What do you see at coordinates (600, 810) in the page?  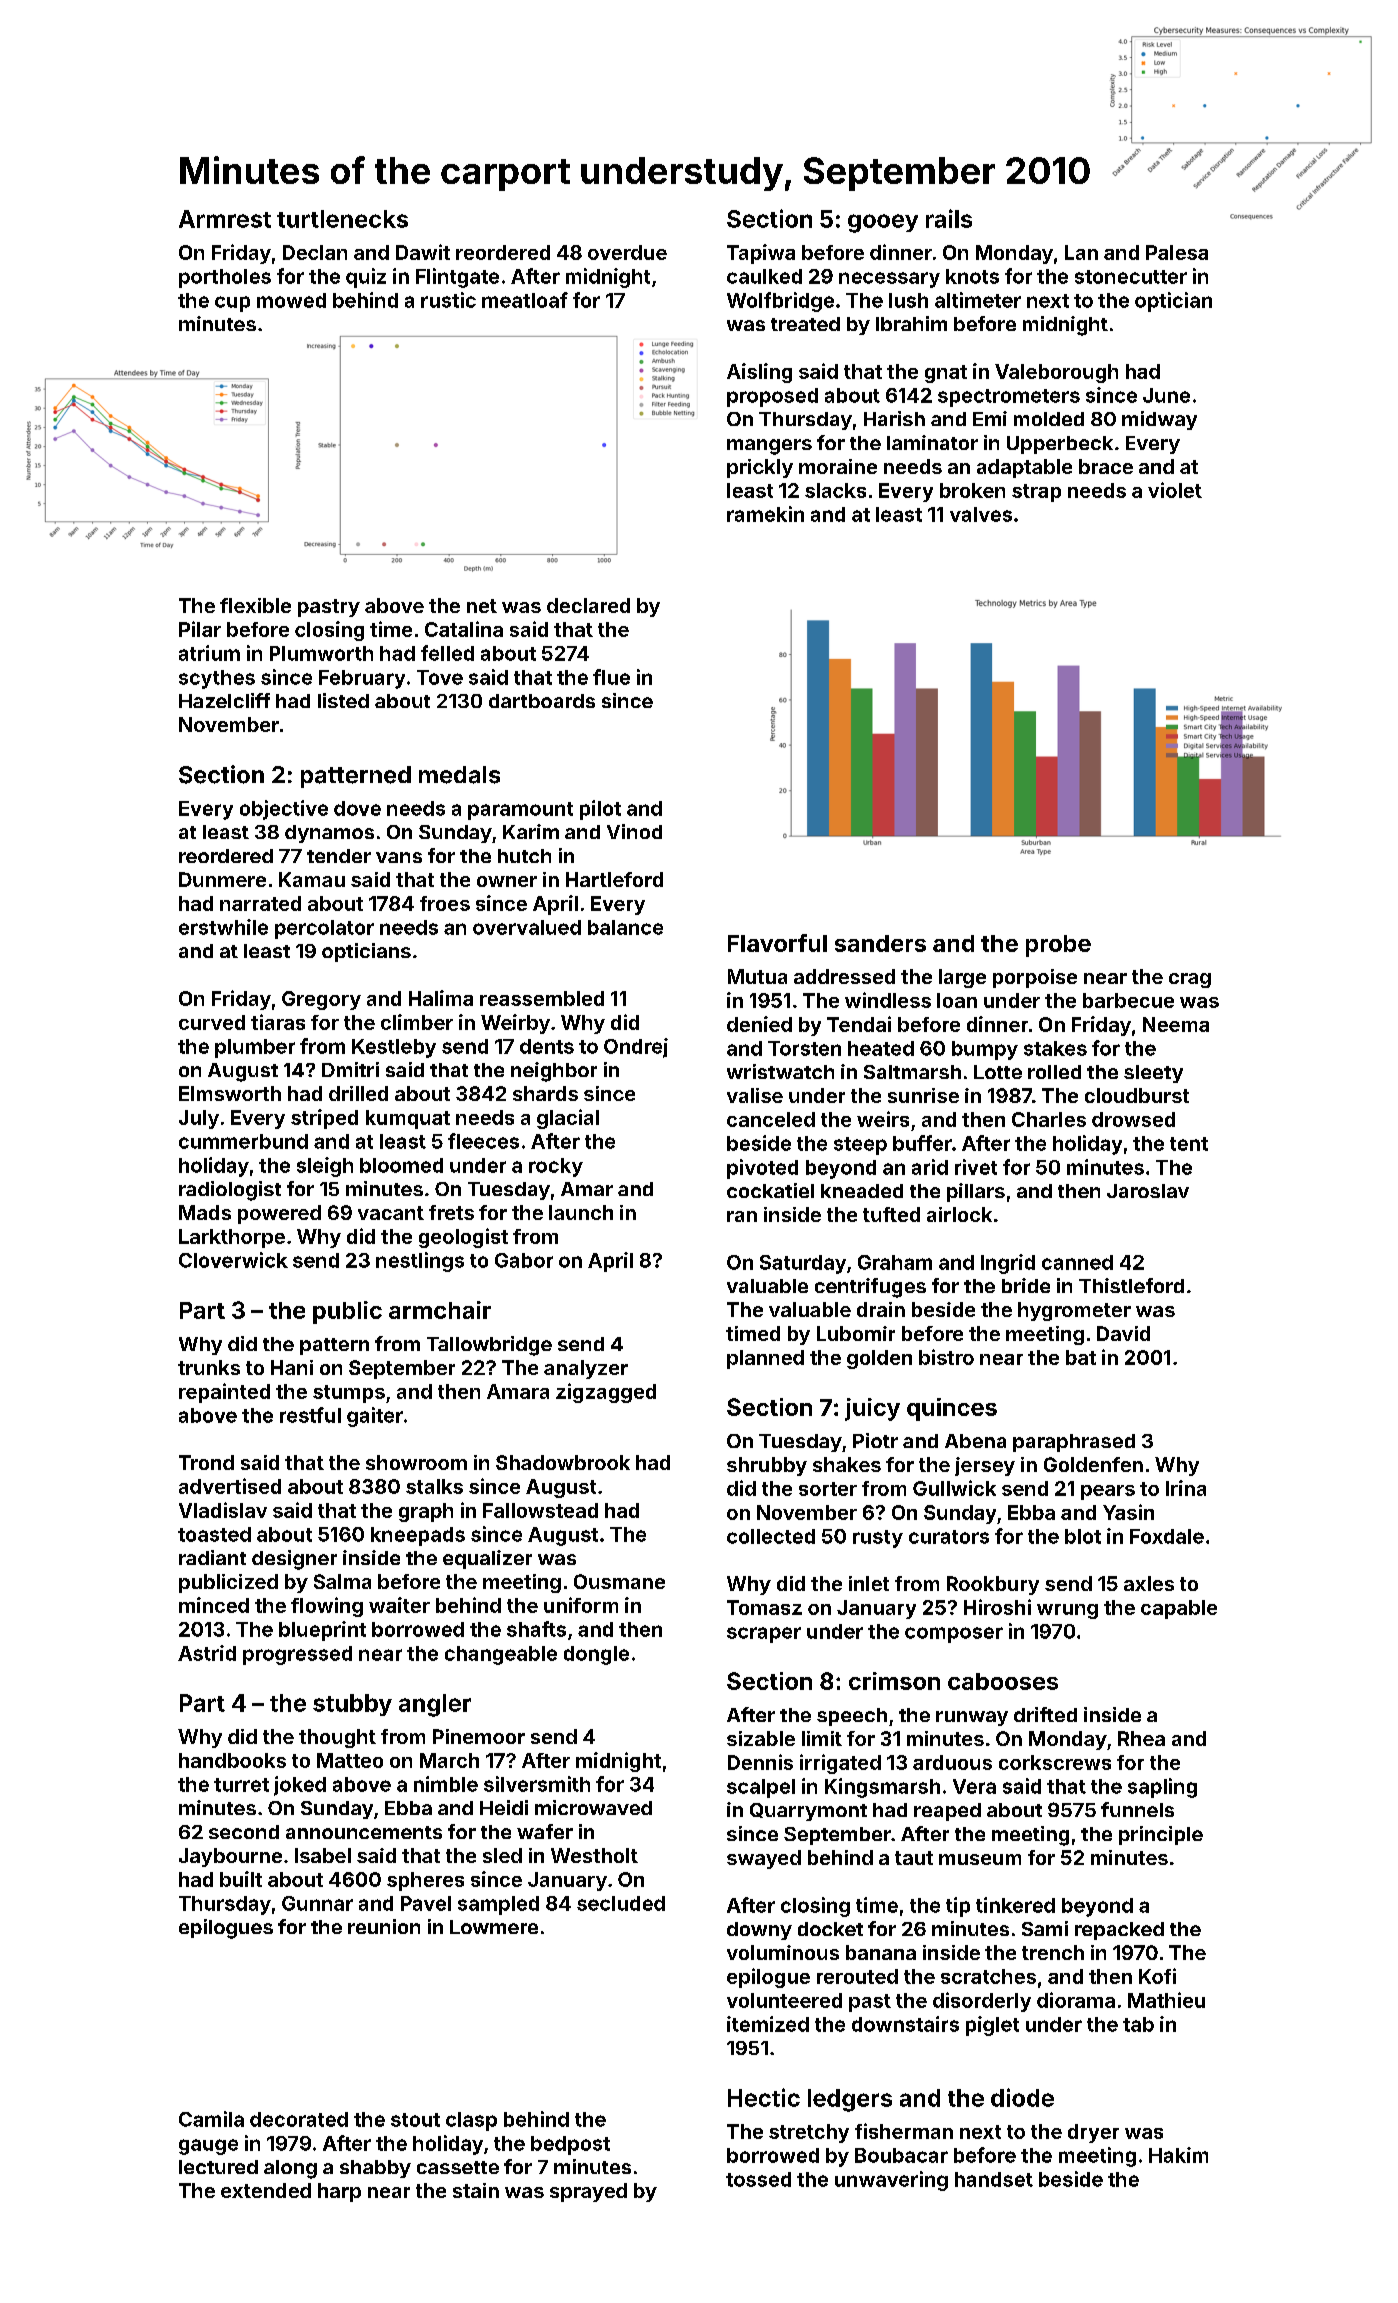 I see `pilot` at bounding box center [600, 810].
